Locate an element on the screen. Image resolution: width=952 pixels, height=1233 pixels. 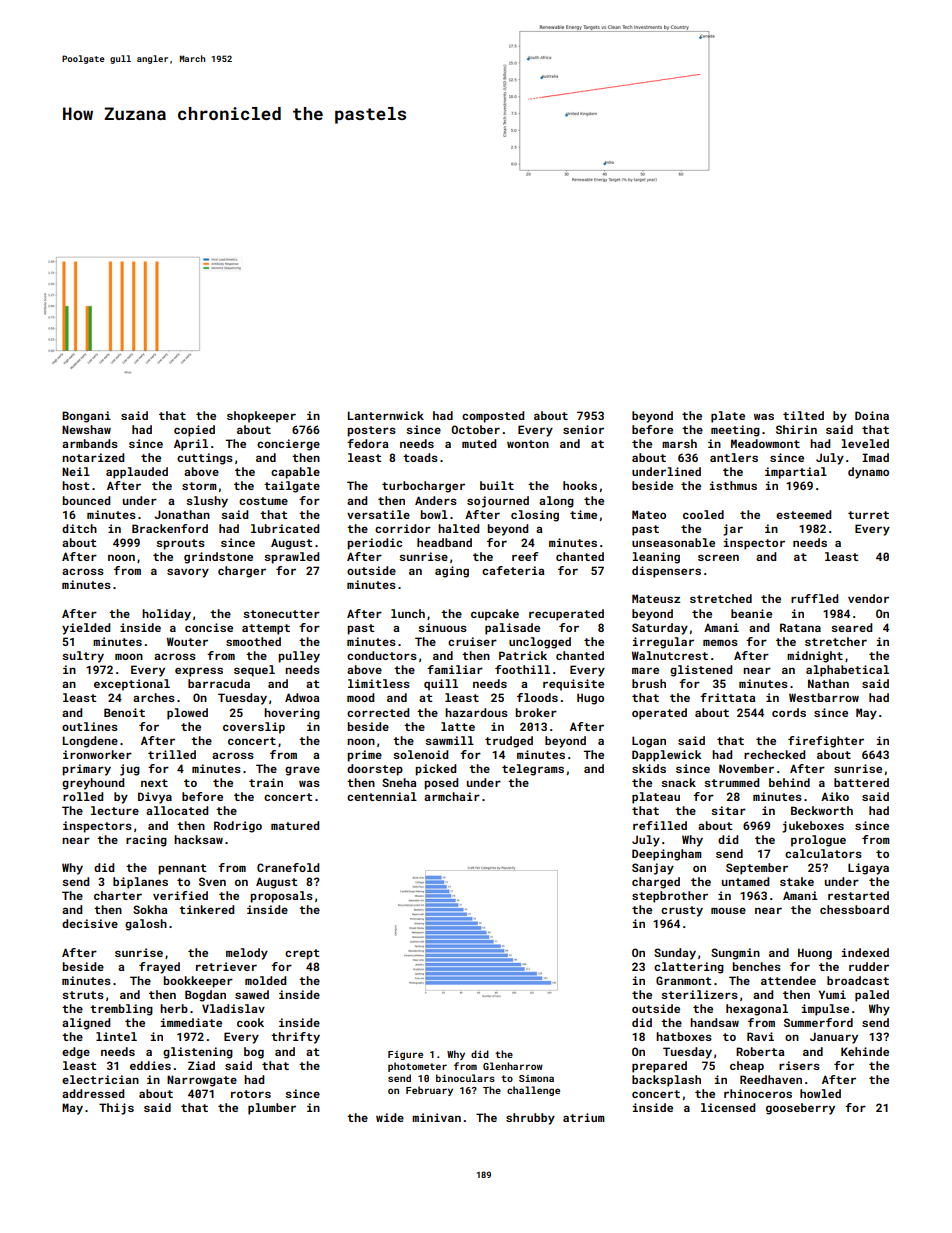
hazardous is located at coordinates (476, 712).
